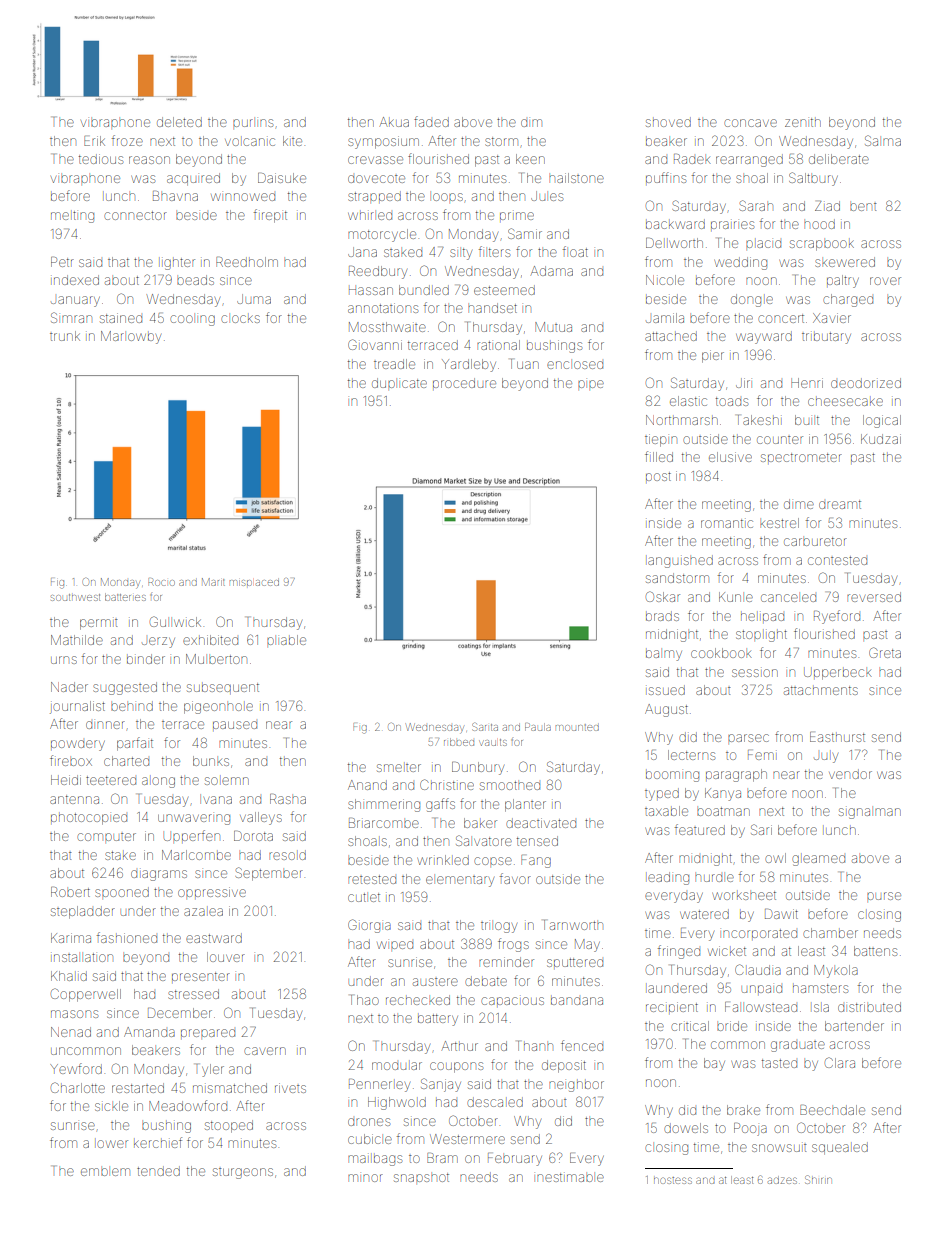  What do you see at coordinates (492, 308) in the image?
I see `handset` at bounding box center [492, 308].
